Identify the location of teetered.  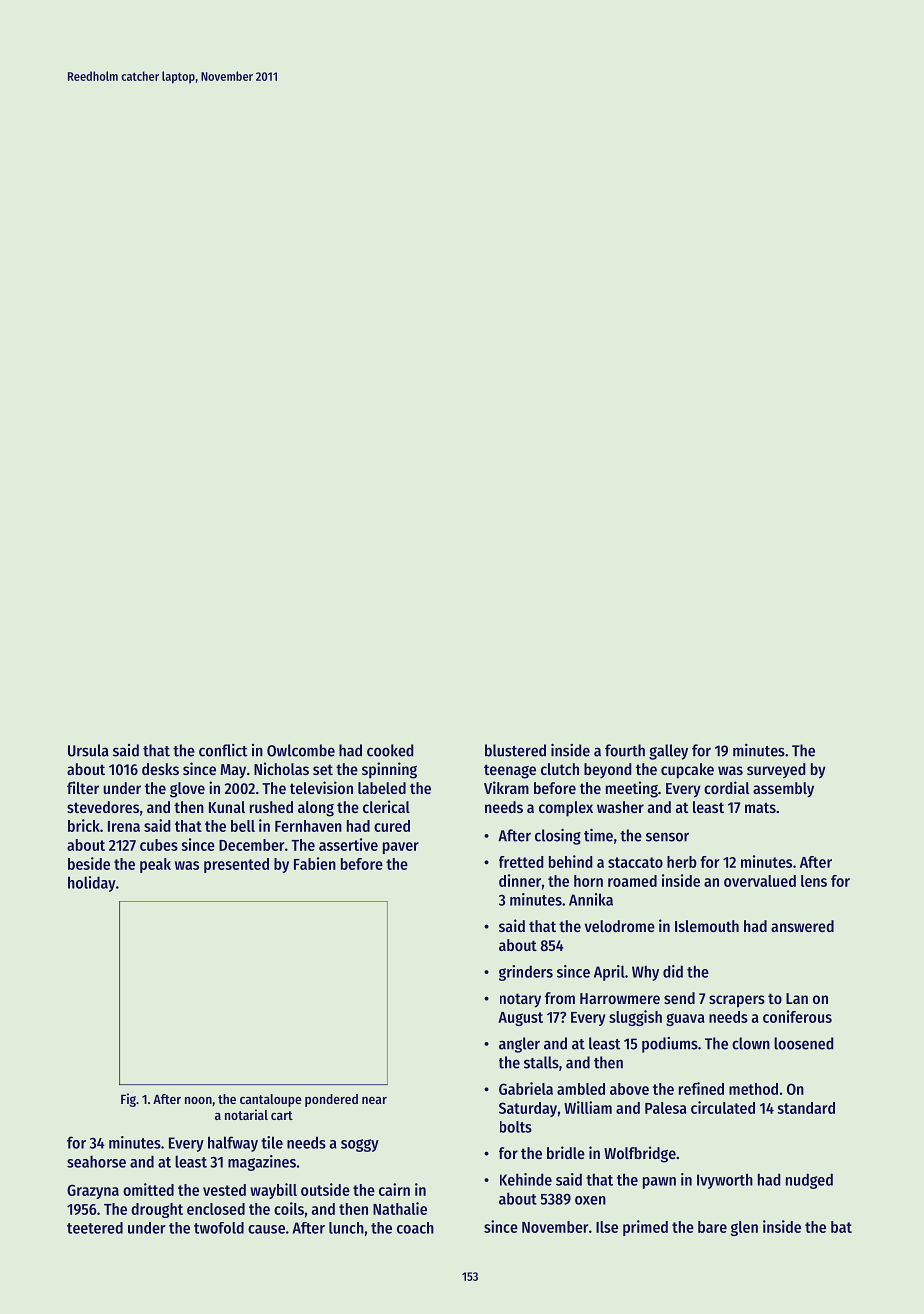
(95, 1228).
